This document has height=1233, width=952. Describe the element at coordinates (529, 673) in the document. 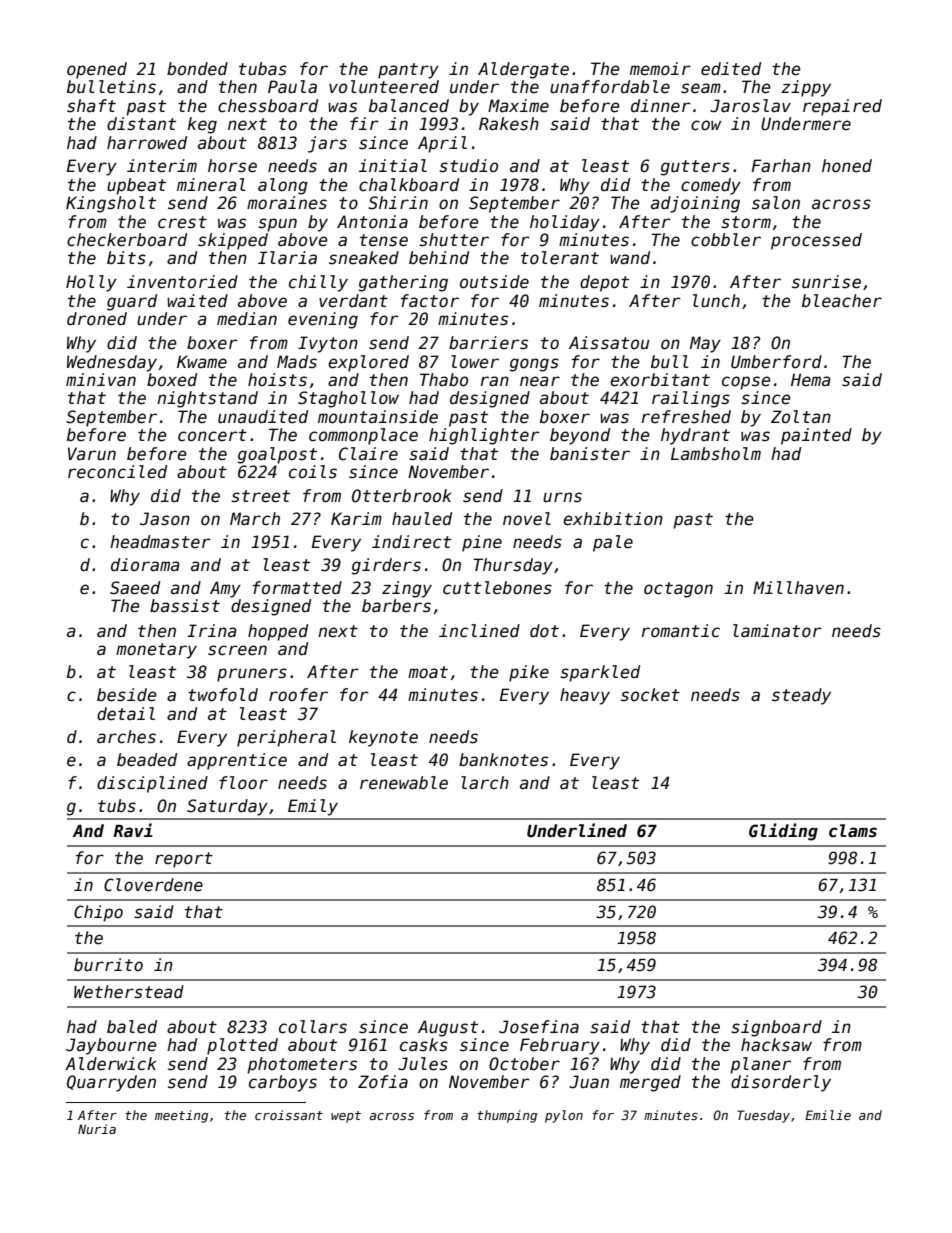

I see `pike` at that location.
